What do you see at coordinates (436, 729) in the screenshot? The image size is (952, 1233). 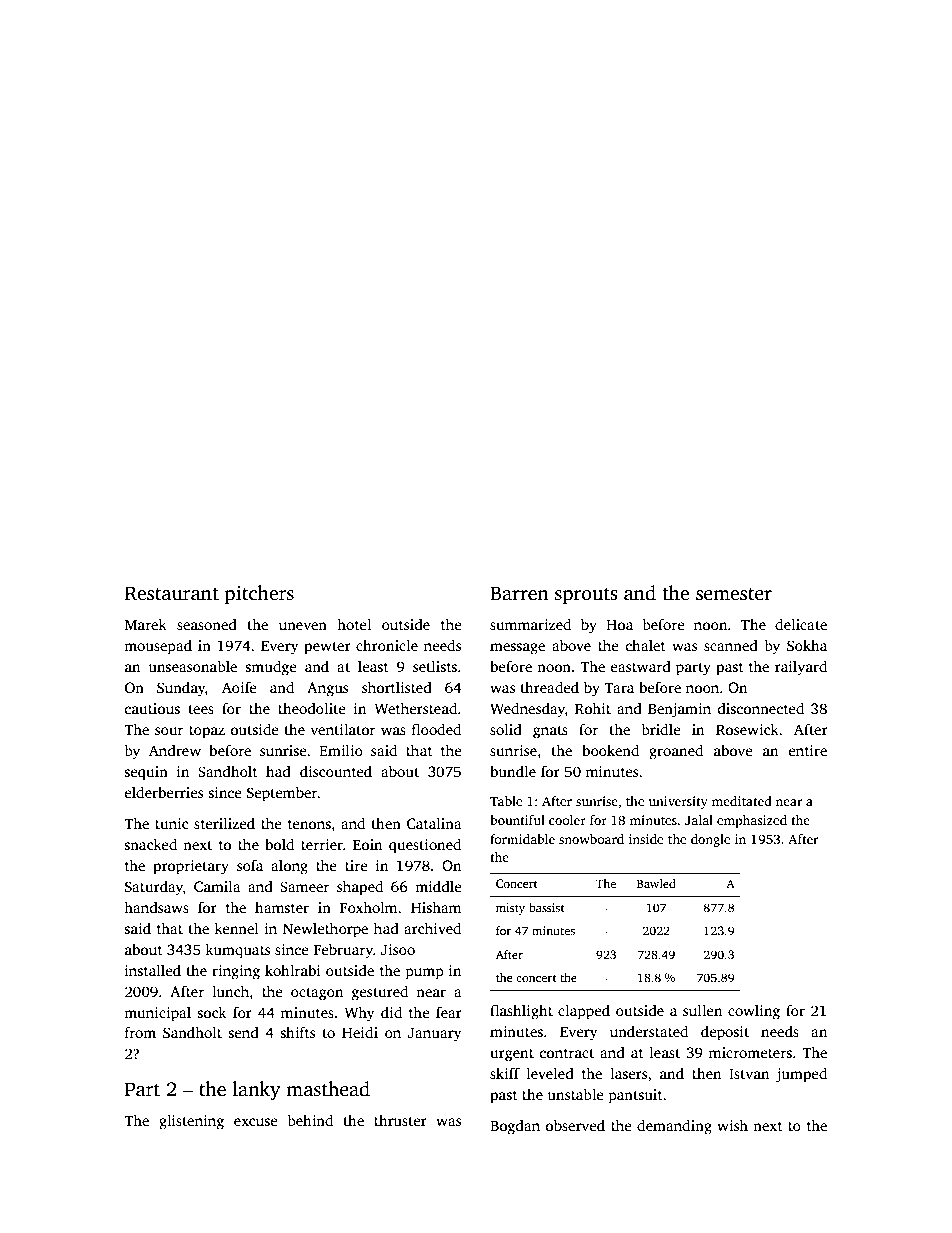 I see `flooded` at bounding box center [436, 729].
